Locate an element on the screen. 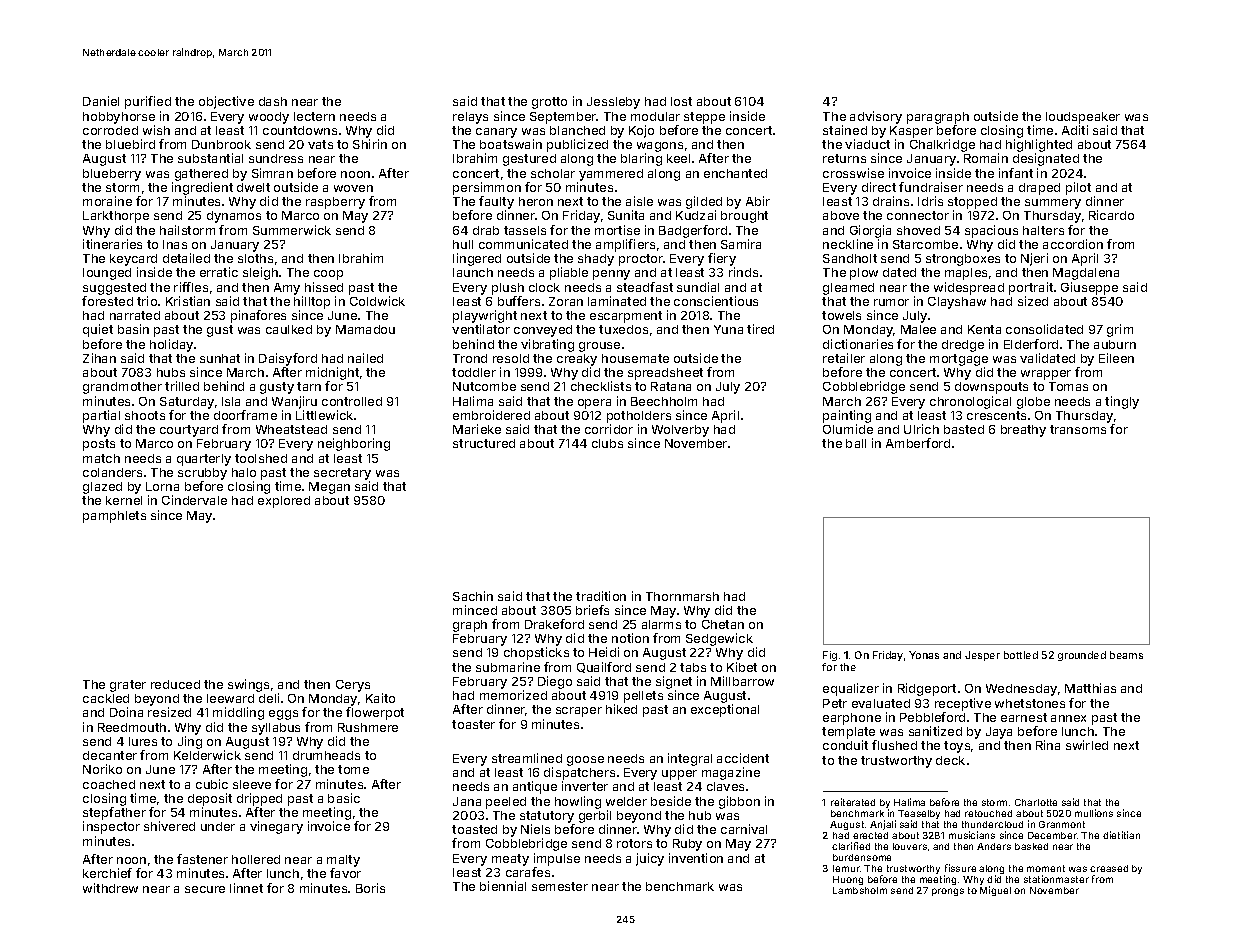 The width and height of the screenshot is (1233, 952). withdrew is located at coordinates (110, 888).
